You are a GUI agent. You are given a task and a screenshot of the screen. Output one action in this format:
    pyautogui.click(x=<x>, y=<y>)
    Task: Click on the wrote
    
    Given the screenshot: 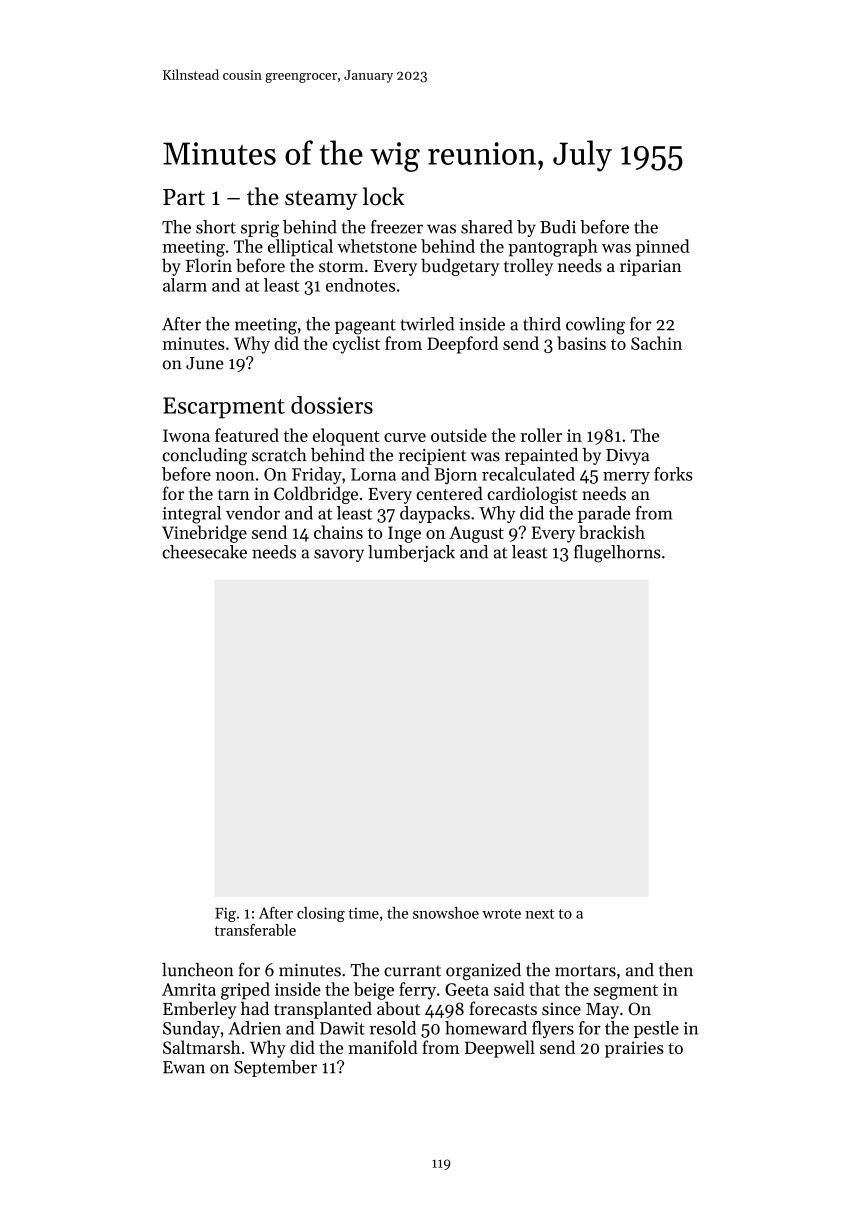 What is the action you would take?
    pyautogui.click(x=501, y=914)
